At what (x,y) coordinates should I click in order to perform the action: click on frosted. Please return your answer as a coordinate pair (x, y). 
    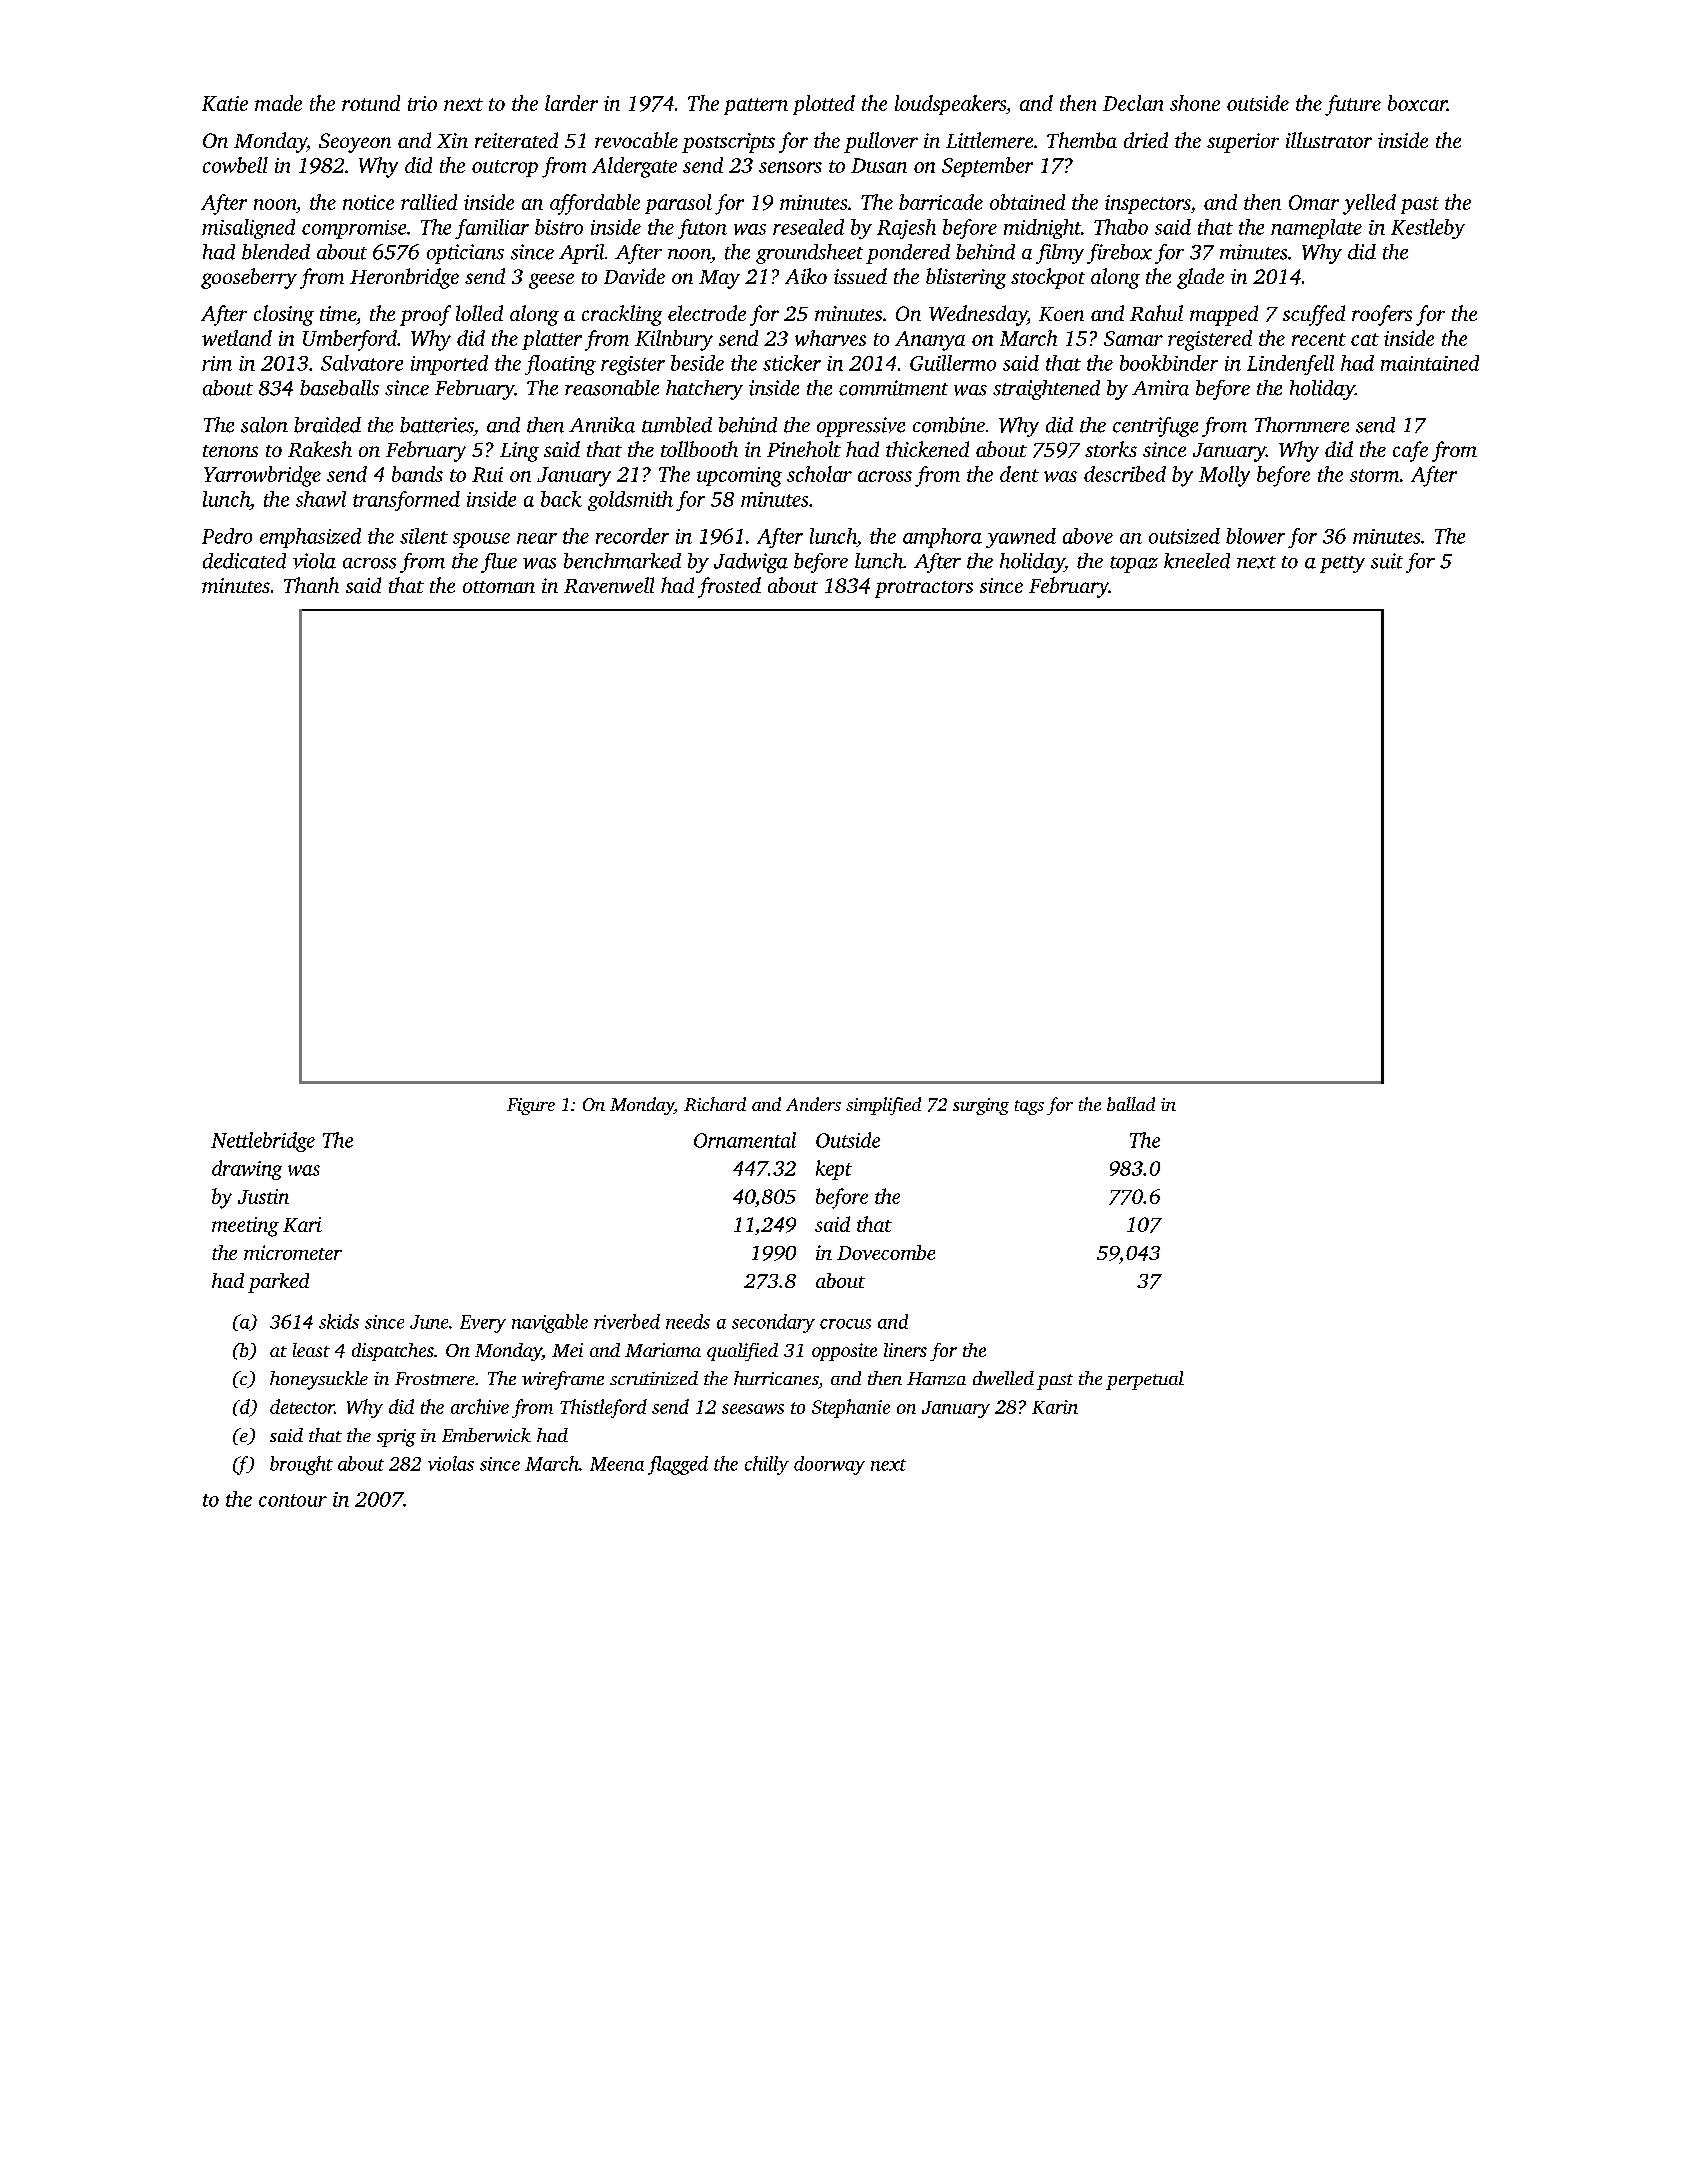
    Looking at the image, I should click on (729, 587).
